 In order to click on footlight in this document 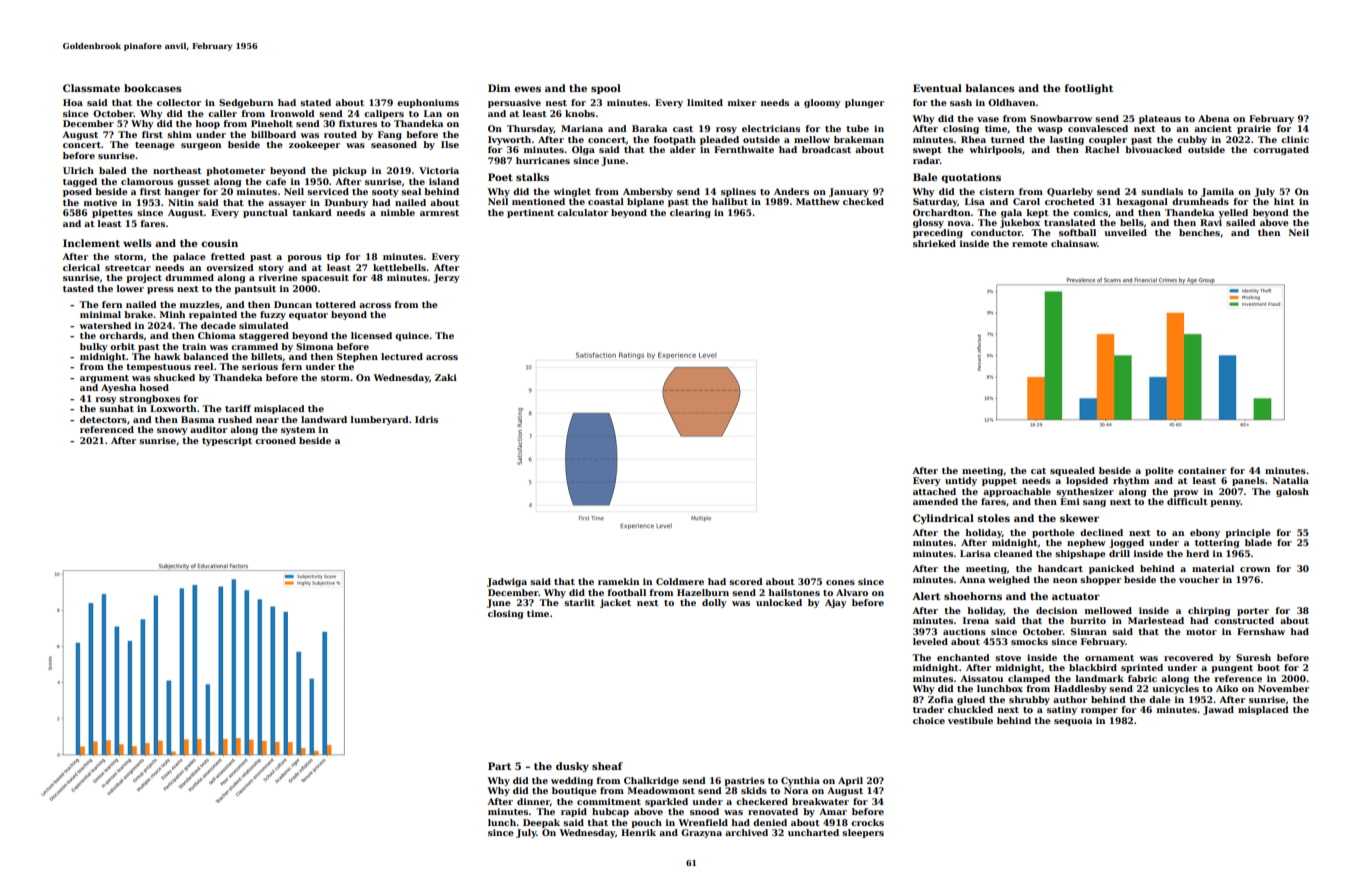, I will do `click(1089, 89)`.
